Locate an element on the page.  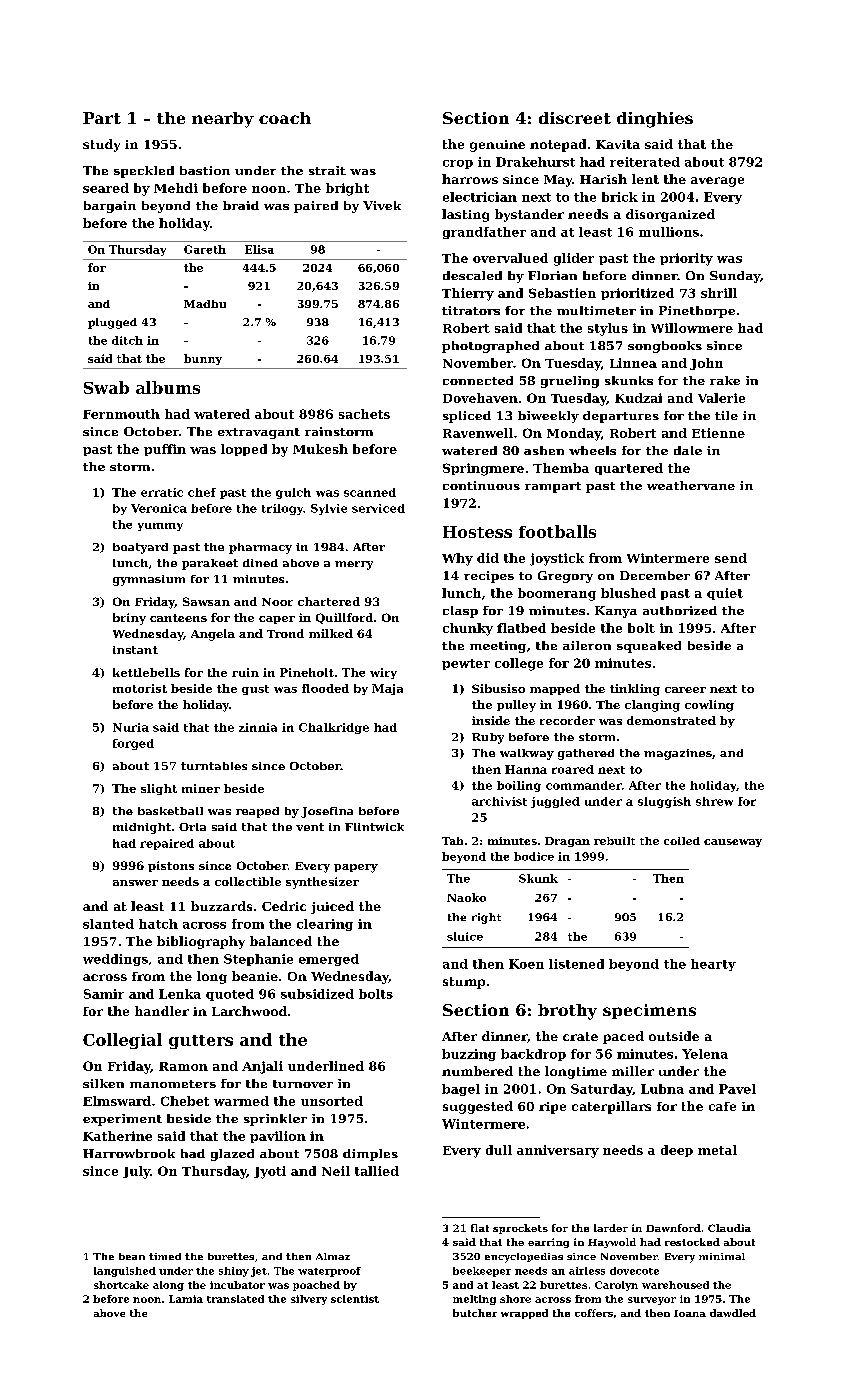
hearty is located at coordinates (713, 965).
